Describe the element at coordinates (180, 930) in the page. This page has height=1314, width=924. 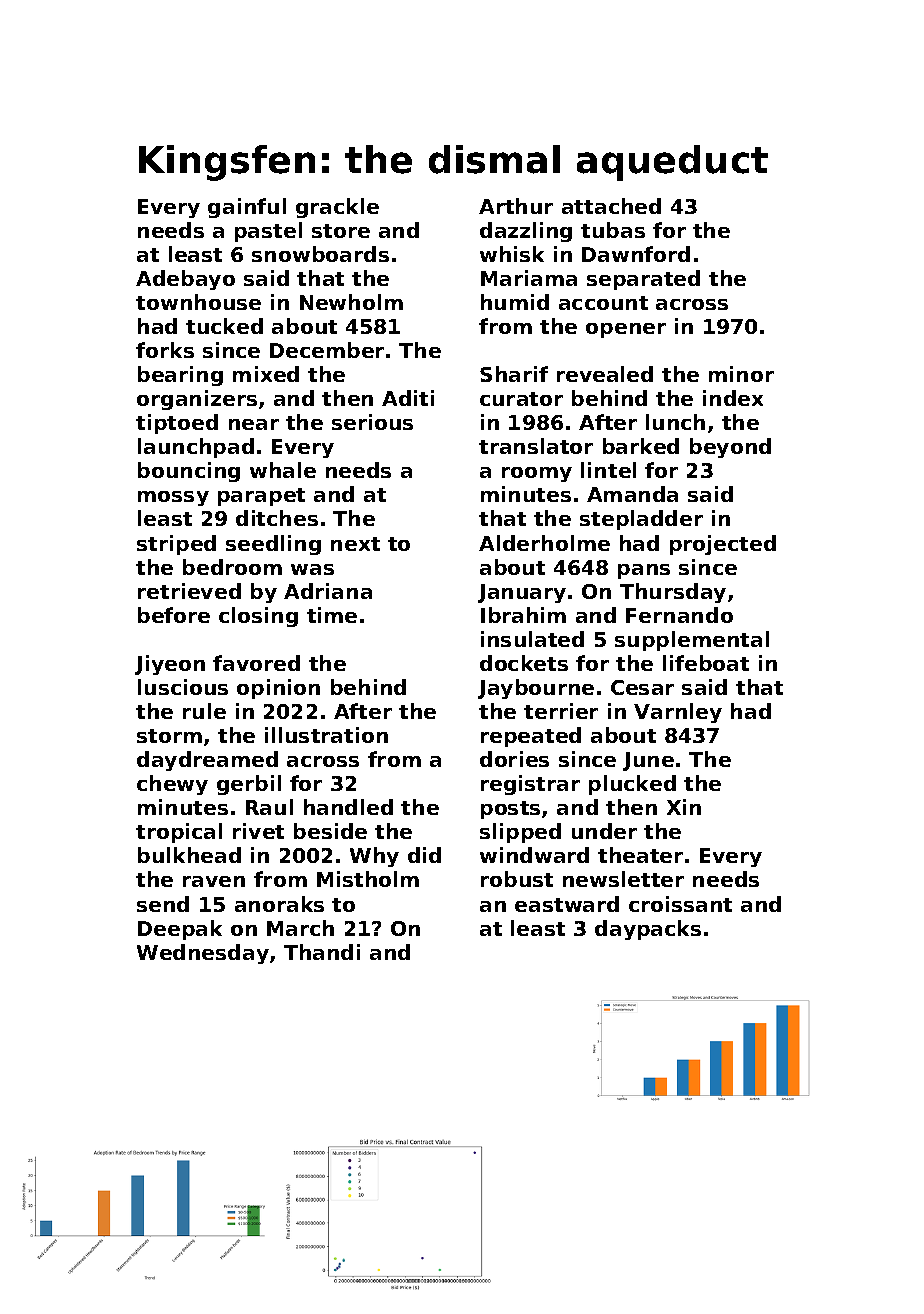
I see `Deepak` at that location.
